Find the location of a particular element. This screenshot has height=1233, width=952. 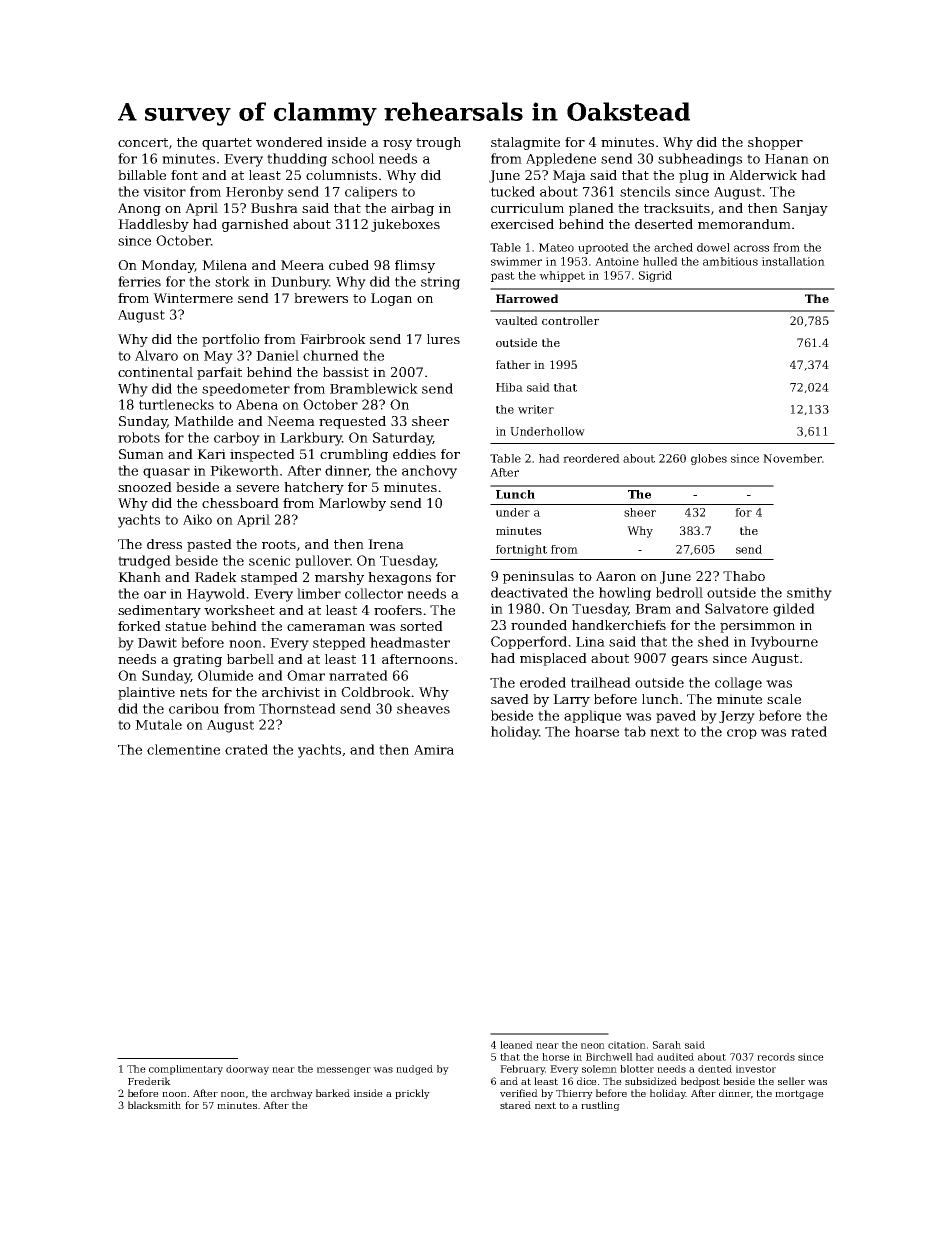

gilded is located at coordinates (794, 610).
